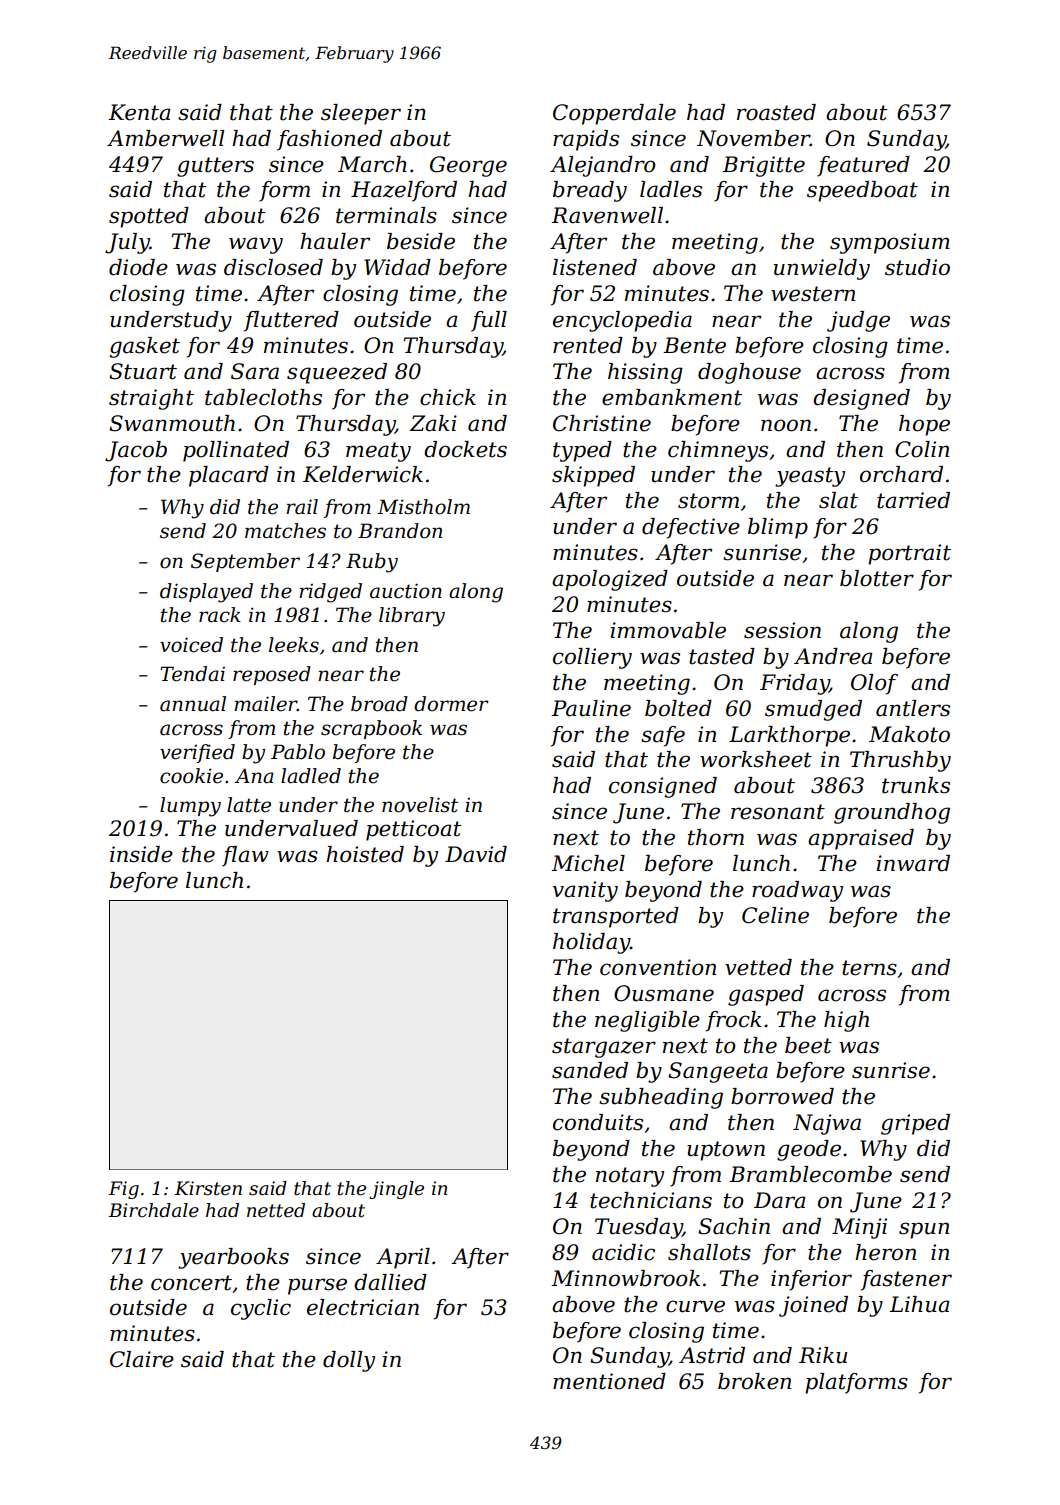  Describe the element at coordinates (776, 112) in the page. I see `roasted` at that location.
